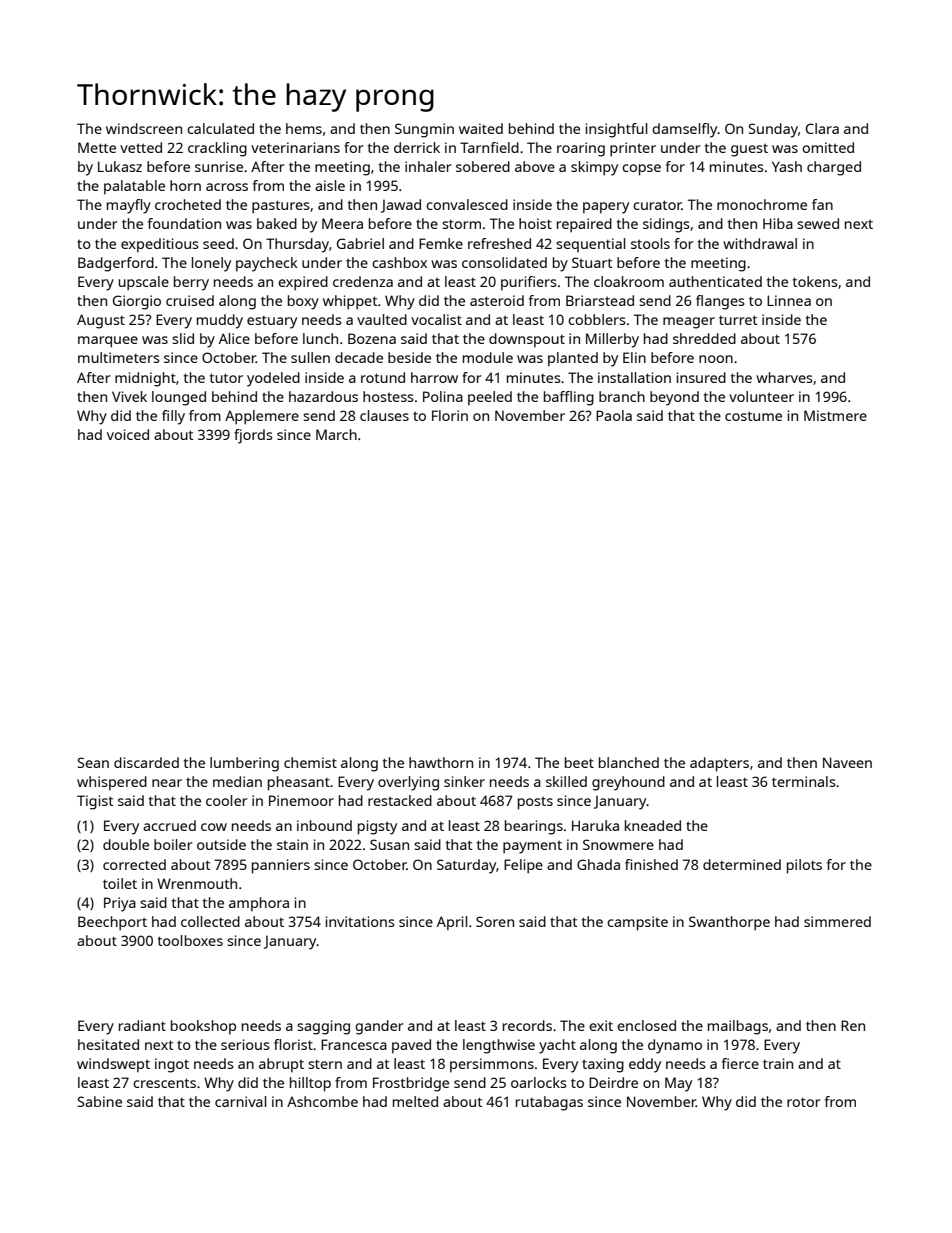 The height and width of the image is (1233, 952). I want to click on Naveen, so click(847, 762).
